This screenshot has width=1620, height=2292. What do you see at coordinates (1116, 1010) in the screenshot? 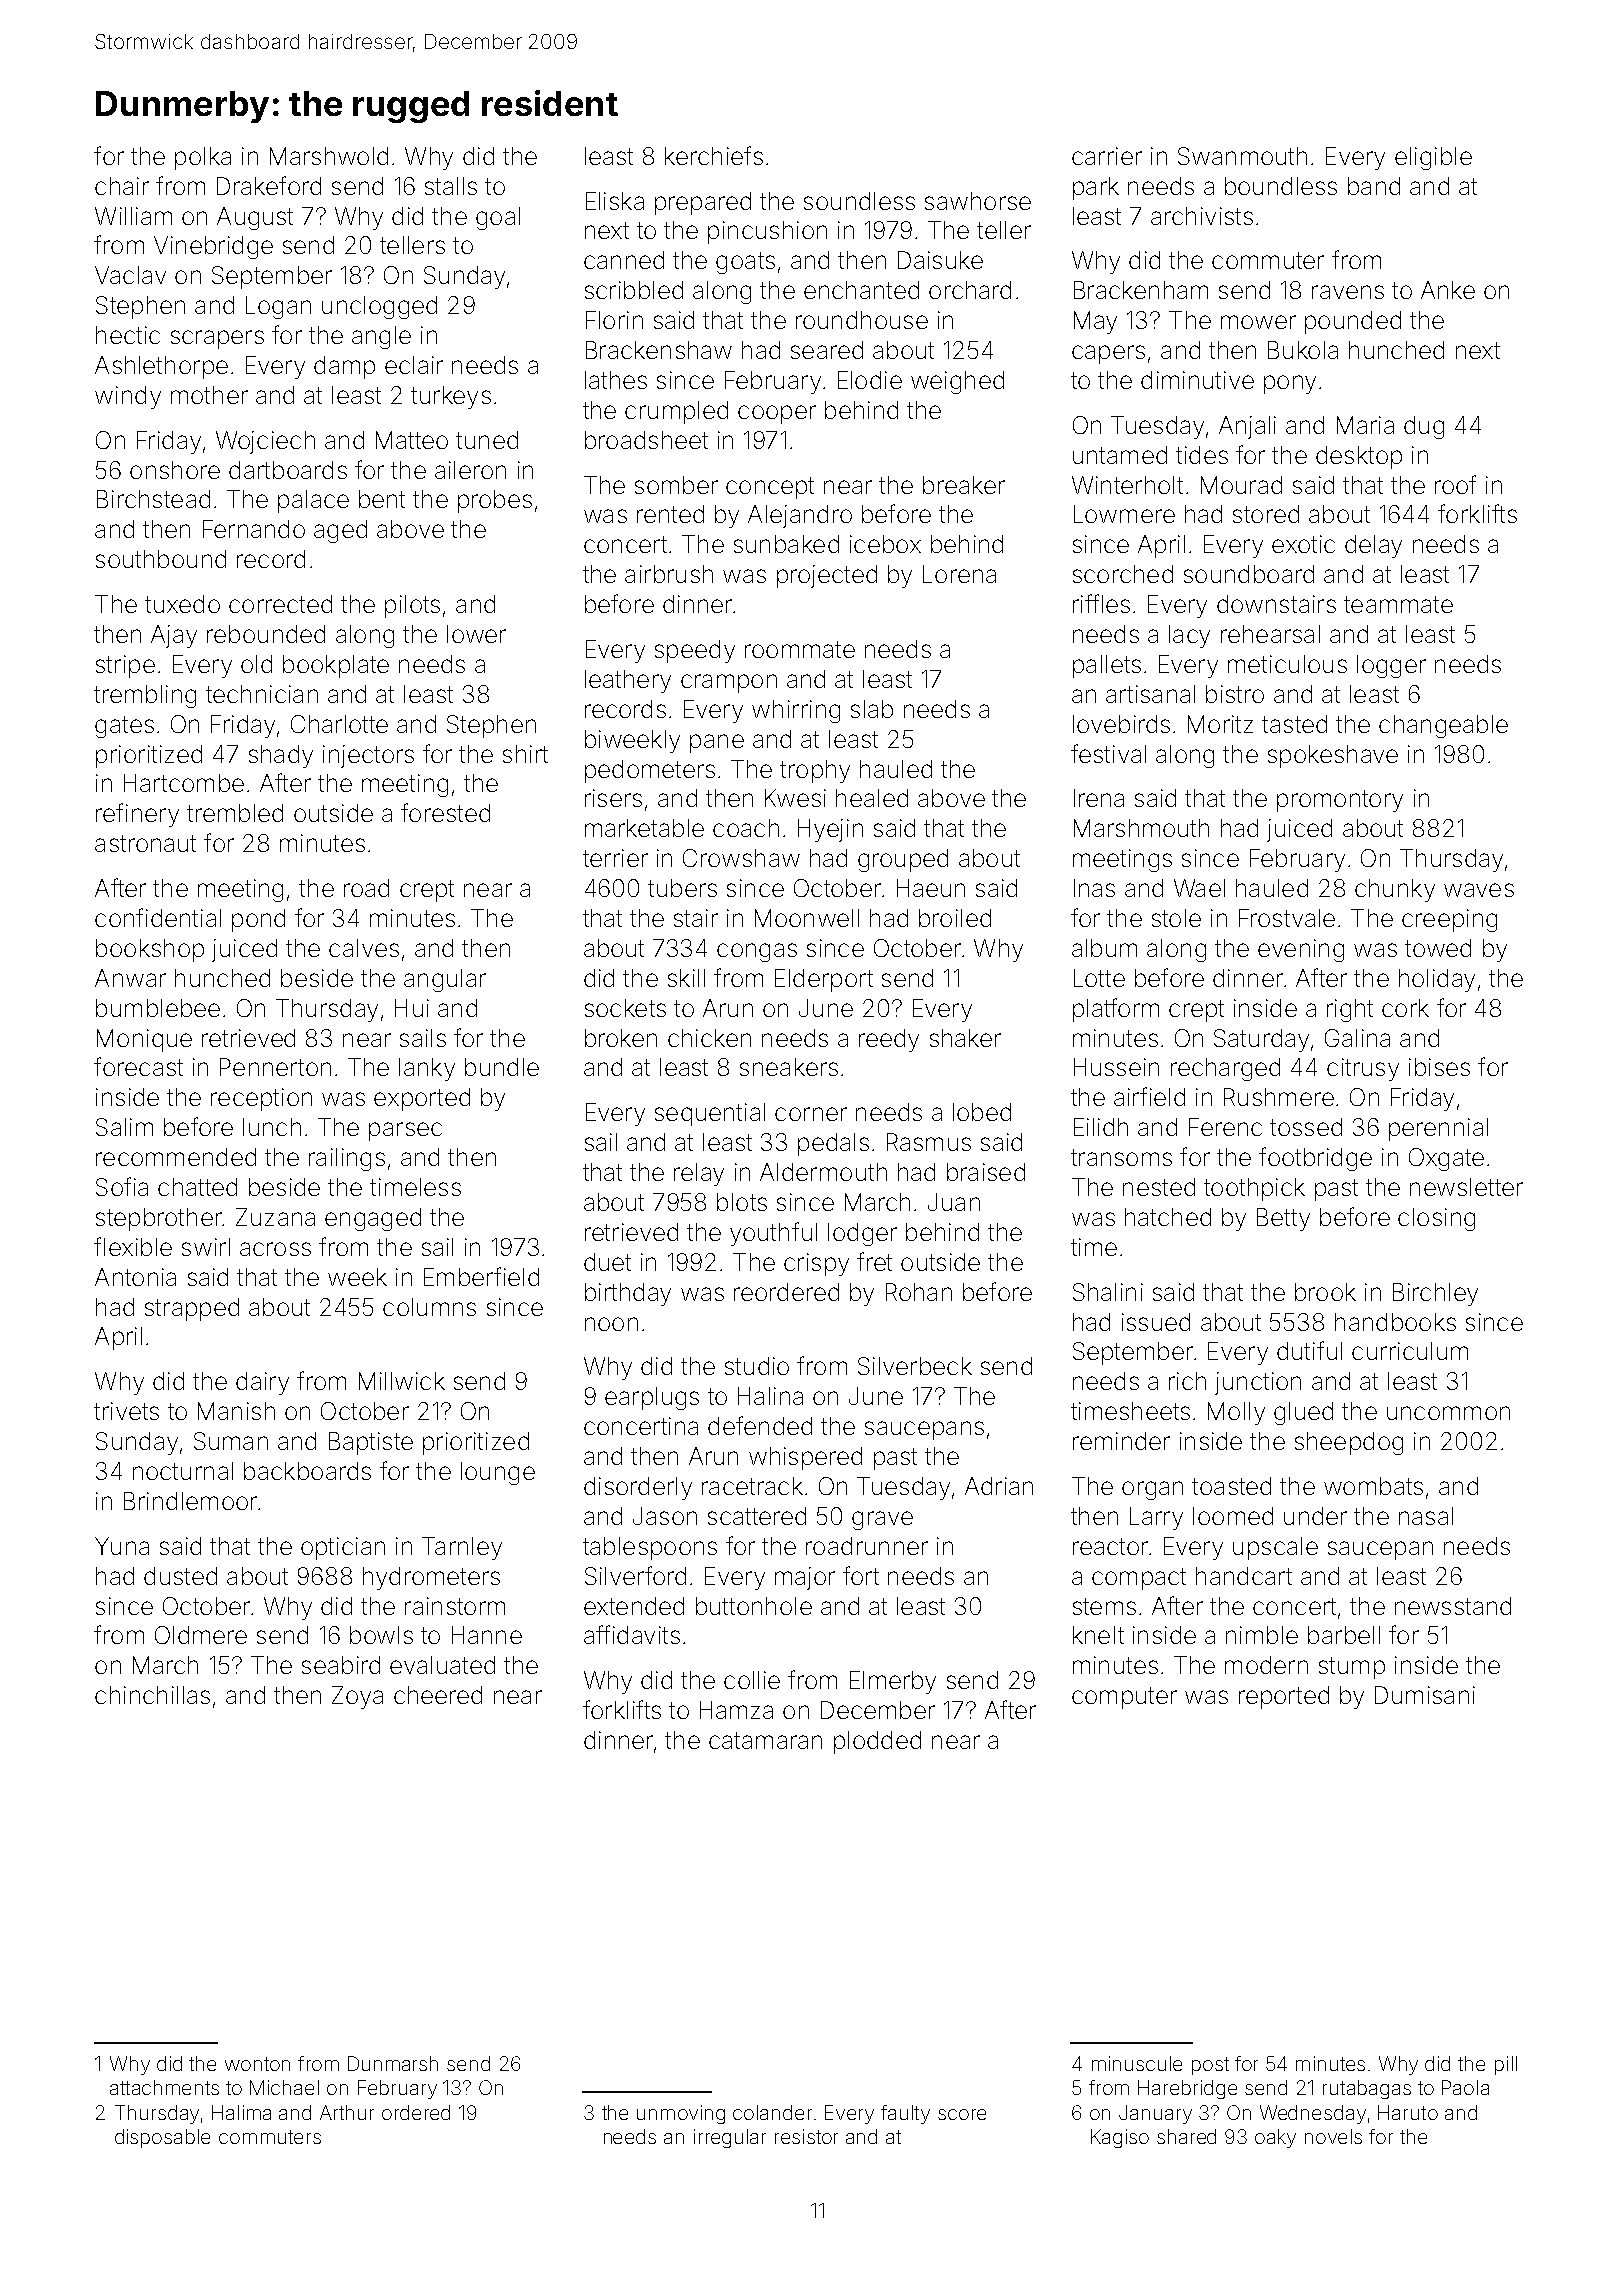
I see `platform` at bounding box center [1116, 1010].
